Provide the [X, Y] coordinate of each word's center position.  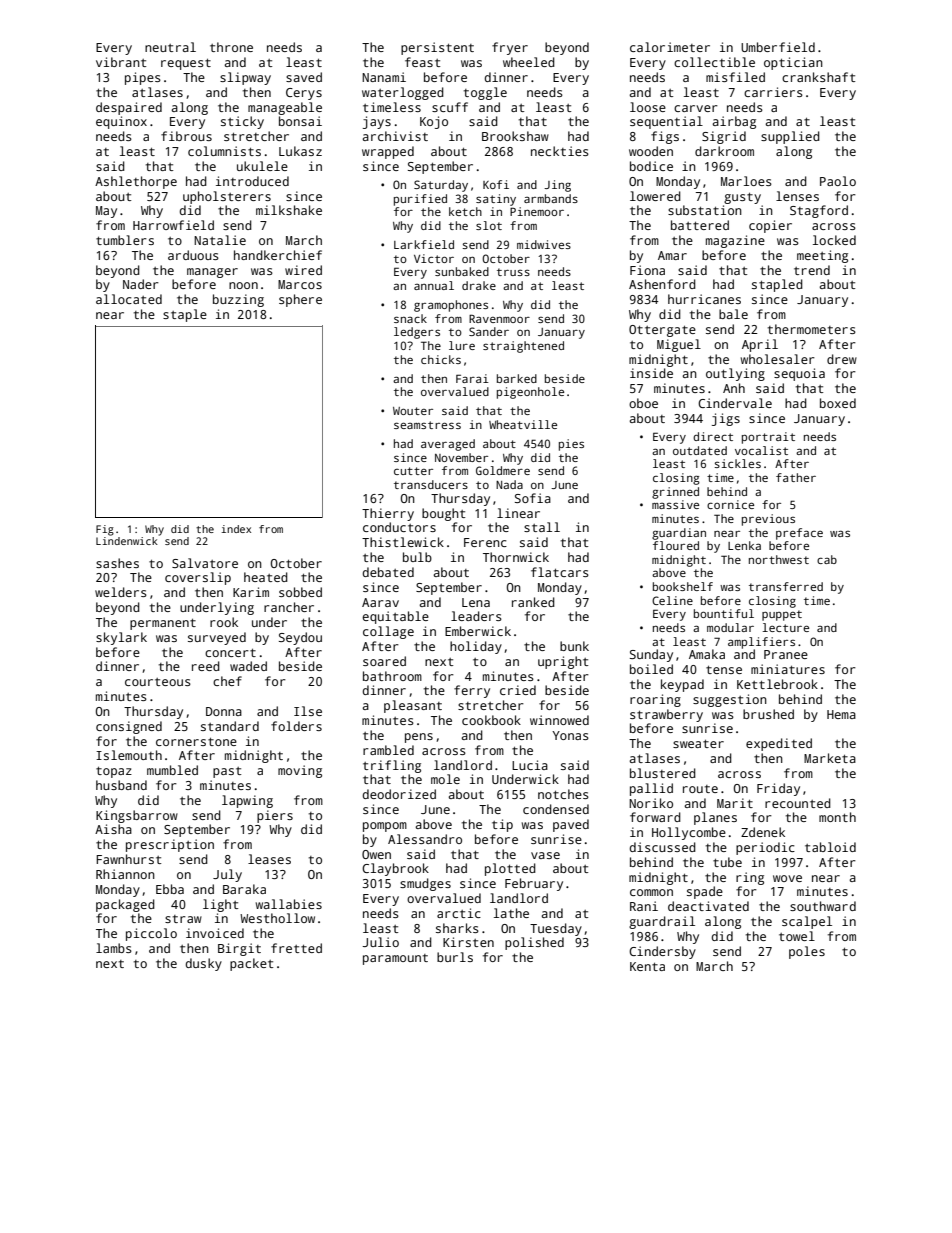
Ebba [170, 889]
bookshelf [683, 586]
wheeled [529, 62]
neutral [170, 47]
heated [266, 577]
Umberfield [778, 47]
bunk [574, 646]
